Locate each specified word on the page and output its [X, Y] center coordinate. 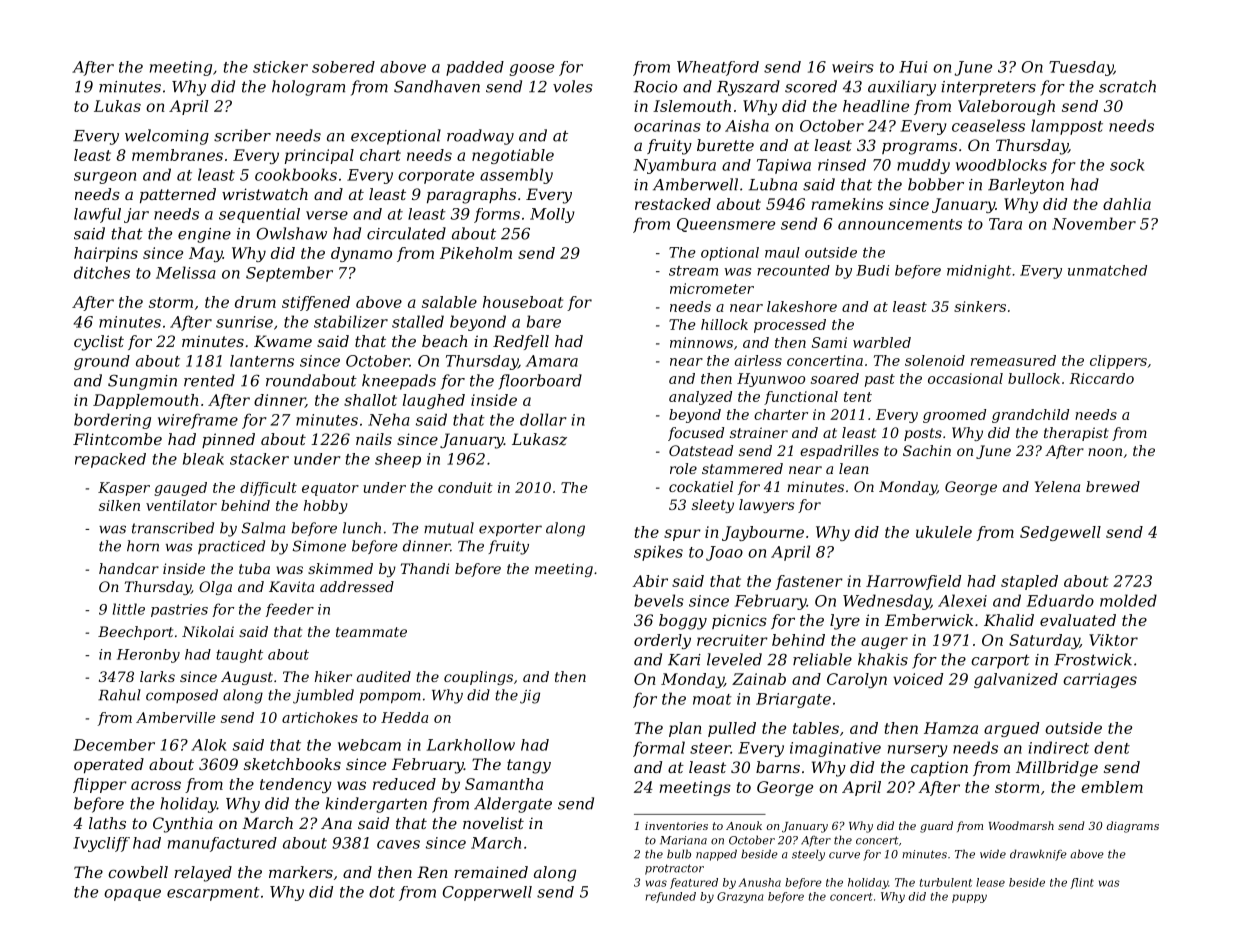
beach [444, 341]
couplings [478, 678]
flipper [100, 785]
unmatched [1107, 270]
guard [936, 827]
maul [782, 252]
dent [1112, 747]
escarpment [213, 894]
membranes [177, 155]
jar [136, 215]
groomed [954, 416]
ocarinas [667, 126]
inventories [676, 826]
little [129, 609]
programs [919, 148]
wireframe [198, 421]
